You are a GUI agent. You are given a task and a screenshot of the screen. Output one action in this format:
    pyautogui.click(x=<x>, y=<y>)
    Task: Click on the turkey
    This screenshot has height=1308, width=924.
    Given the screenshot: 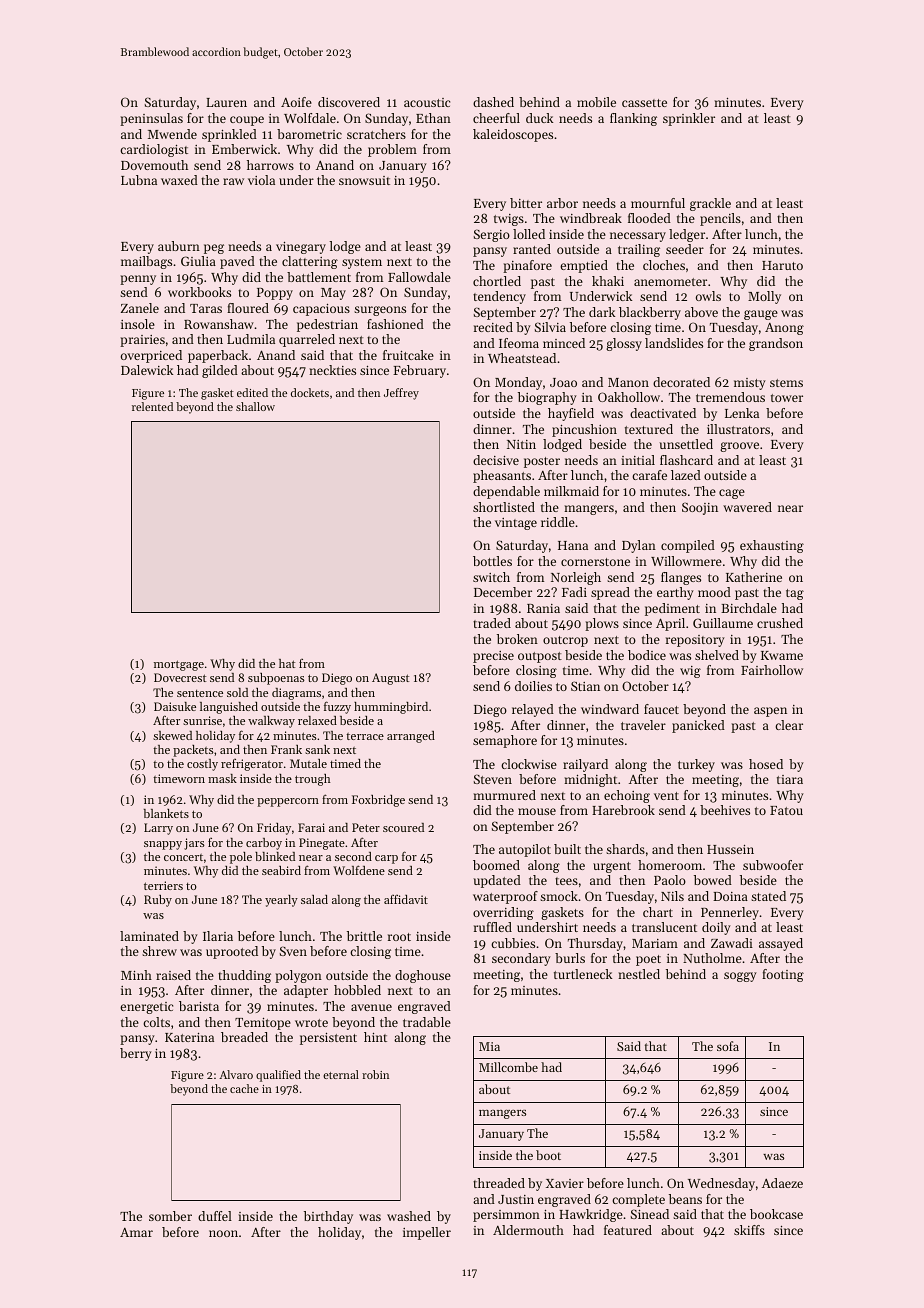 What is the action you would take?
    pyautogui.click(x=696, y=765)
